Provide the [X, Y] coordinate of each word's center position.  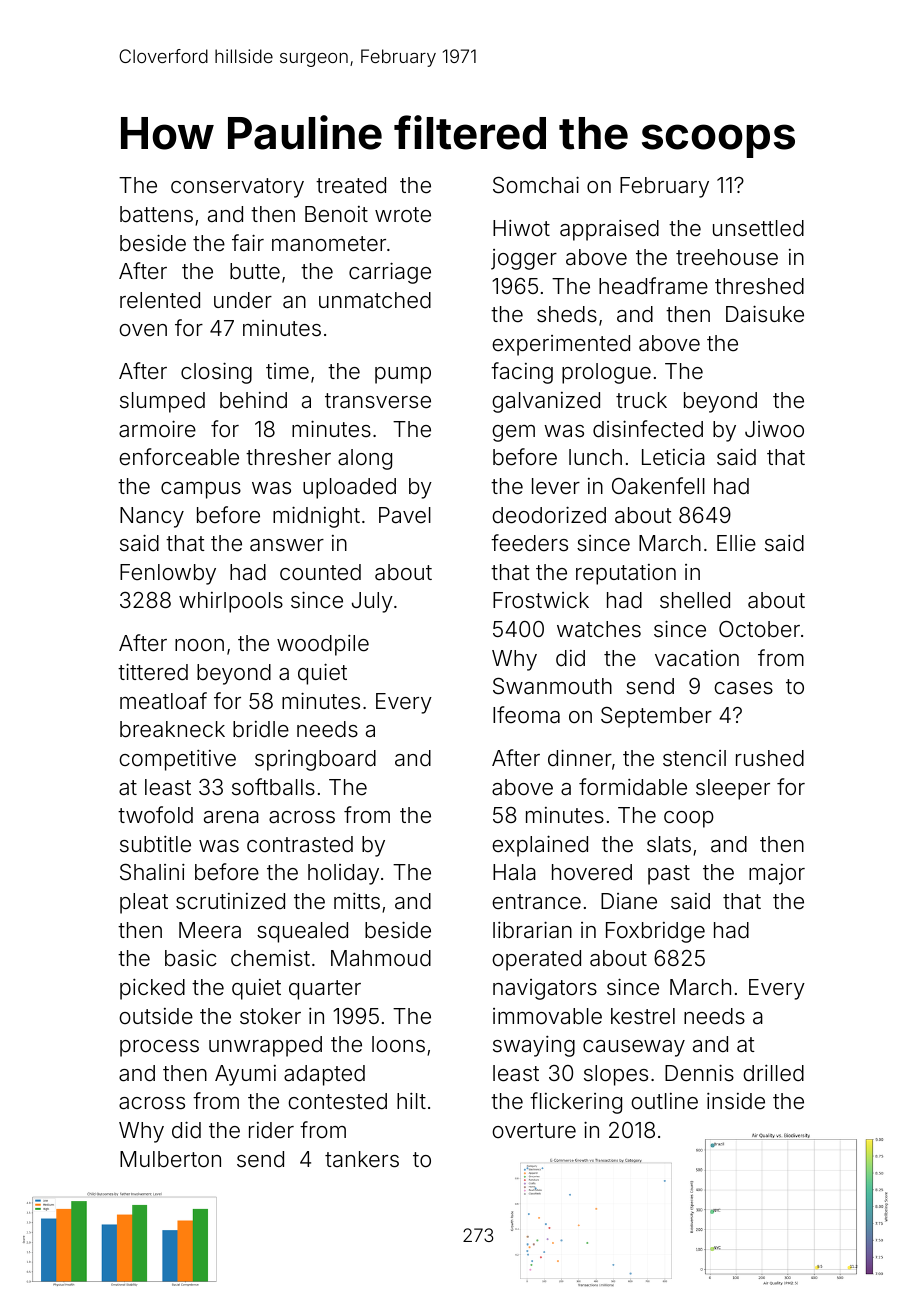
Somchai [536, 185]
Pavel [405, 515]
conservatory [237, 188]
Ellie [736, 543]
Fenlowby [168, 574]
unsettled [758, 228]
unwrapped [265, 1046]
